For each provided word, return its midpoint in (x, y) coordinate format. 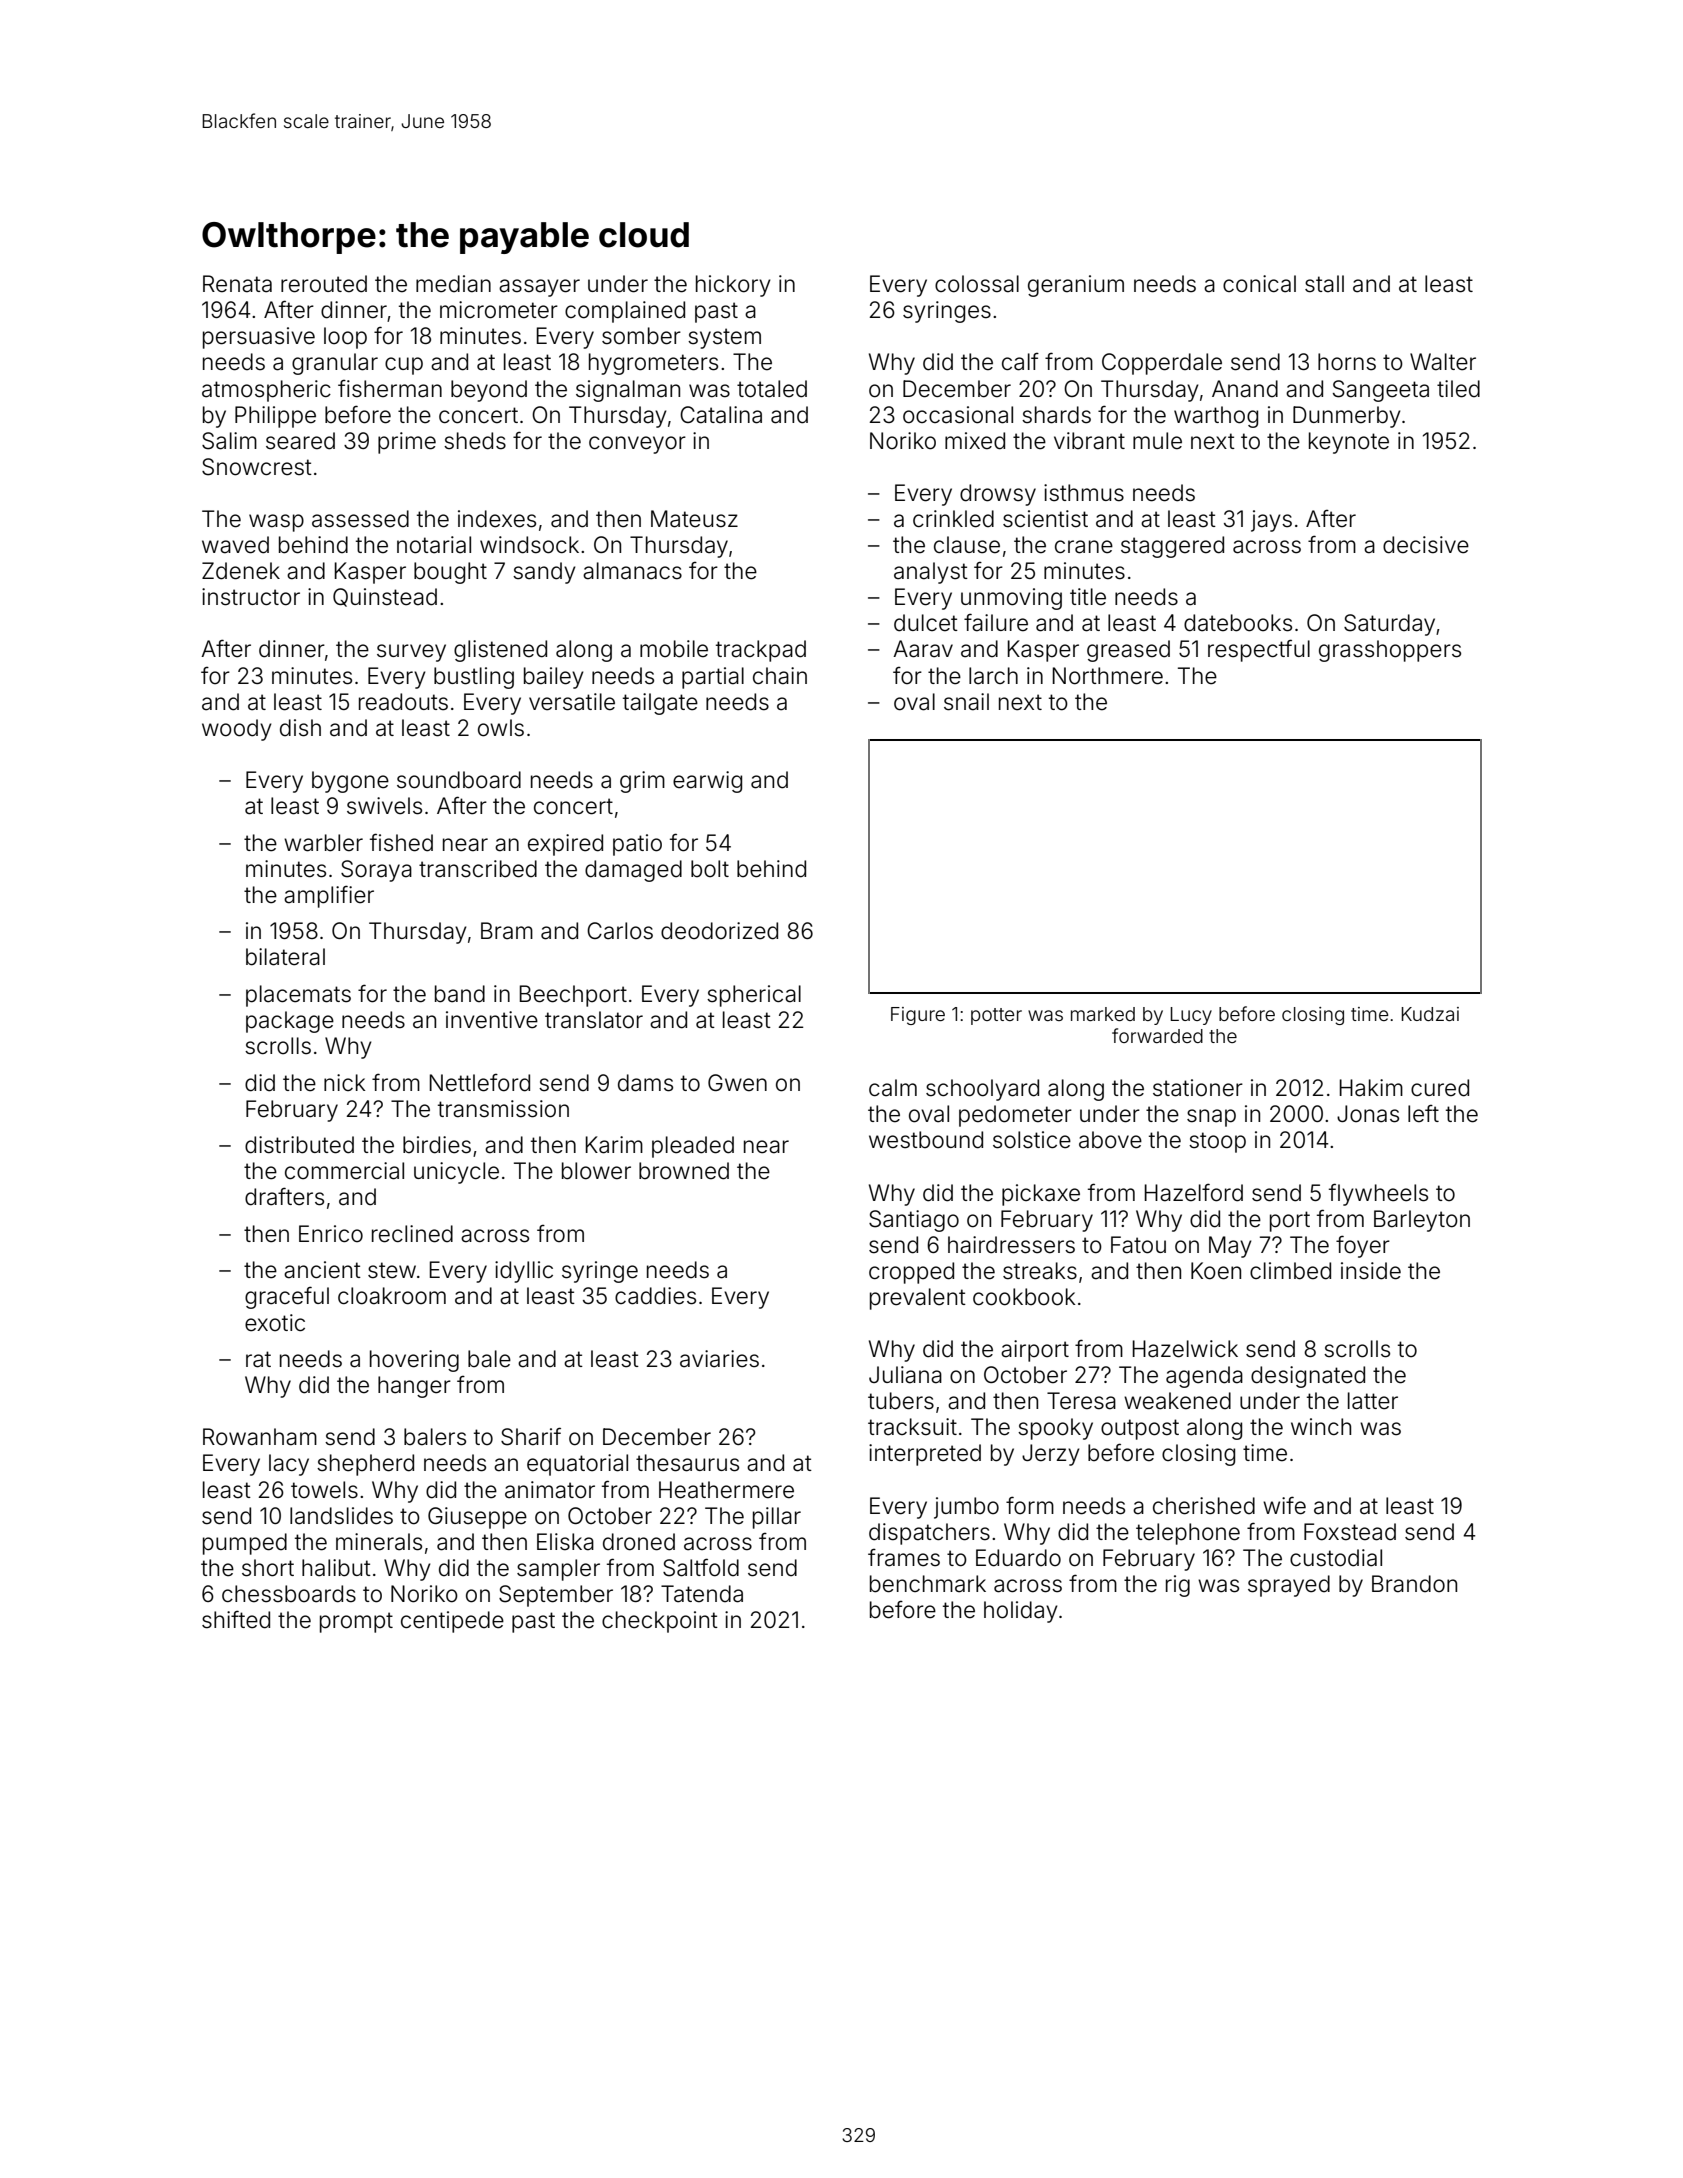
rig (1178, 1586)
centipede (452, 1622)
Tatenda (702, 1594)
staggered (1172, 547)
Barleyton (1422, 1221)
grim (642, 782)
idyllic (524, 1272)
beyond (489, 391)
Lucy (1191, 1016)
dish (300, 728)
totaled (772, 389)
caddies (655, 1296)
